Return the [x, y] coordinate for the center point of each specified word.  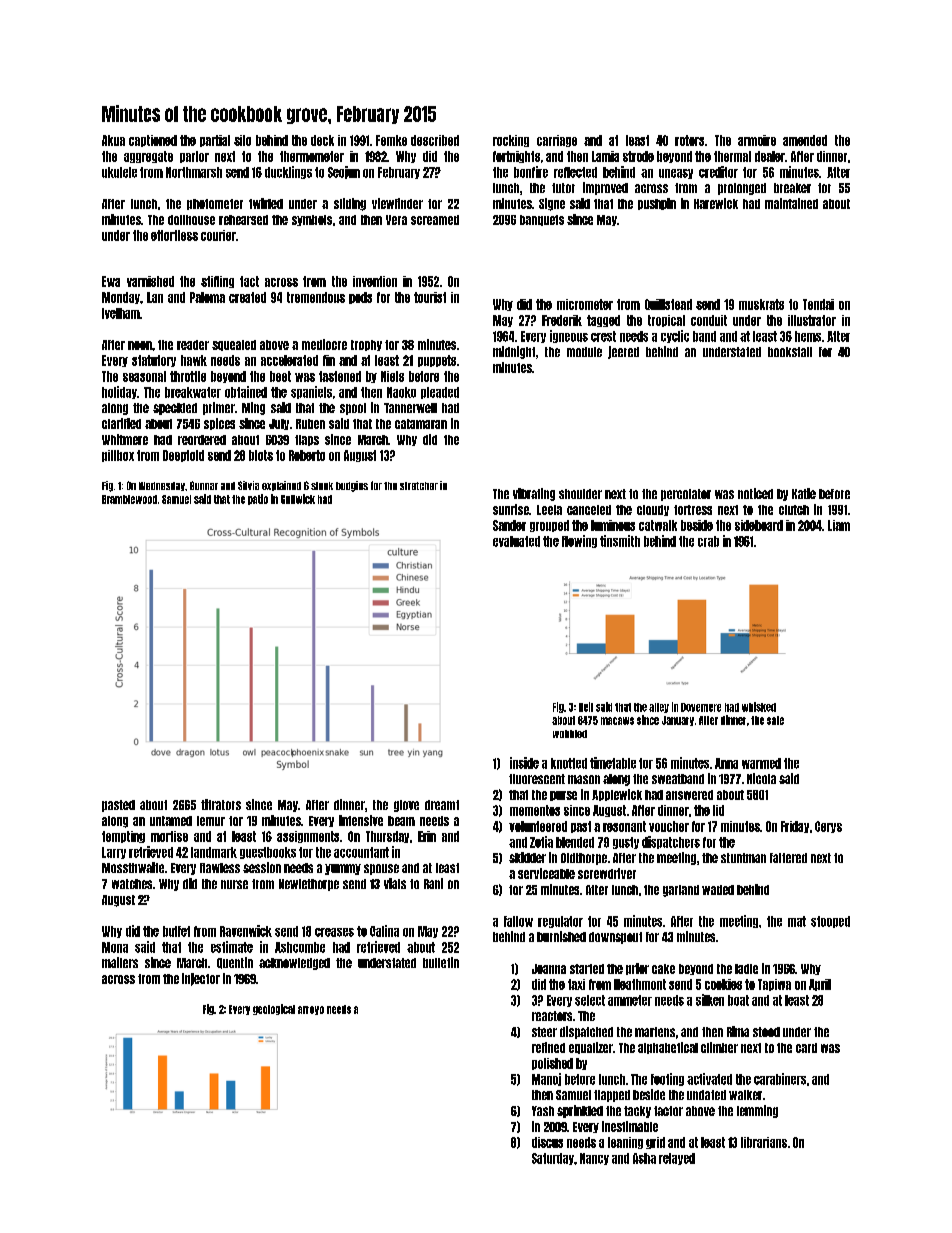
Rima [738, 1031]
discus [547, 1142]
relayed [677, 1159]
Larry [114, 853]
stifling [217, 282]
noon [140, 345]
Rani [433, 883]
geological [274, 1009]
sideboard [759, 525]
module [584, 352]
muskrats [761, 304]
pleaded [440, 393]
